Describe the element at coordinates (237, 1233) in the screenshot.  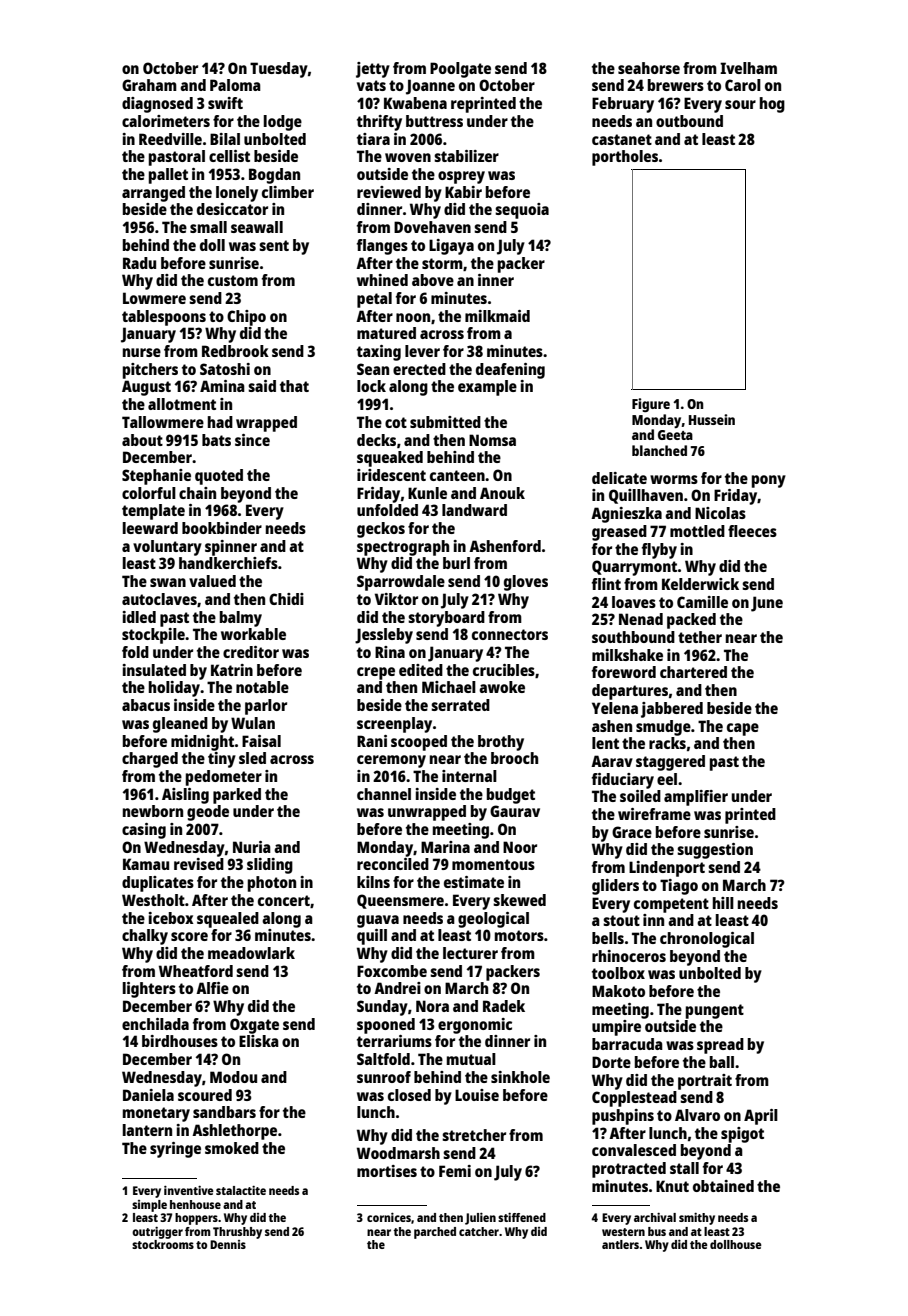
I see `Thrushby` at that location.
